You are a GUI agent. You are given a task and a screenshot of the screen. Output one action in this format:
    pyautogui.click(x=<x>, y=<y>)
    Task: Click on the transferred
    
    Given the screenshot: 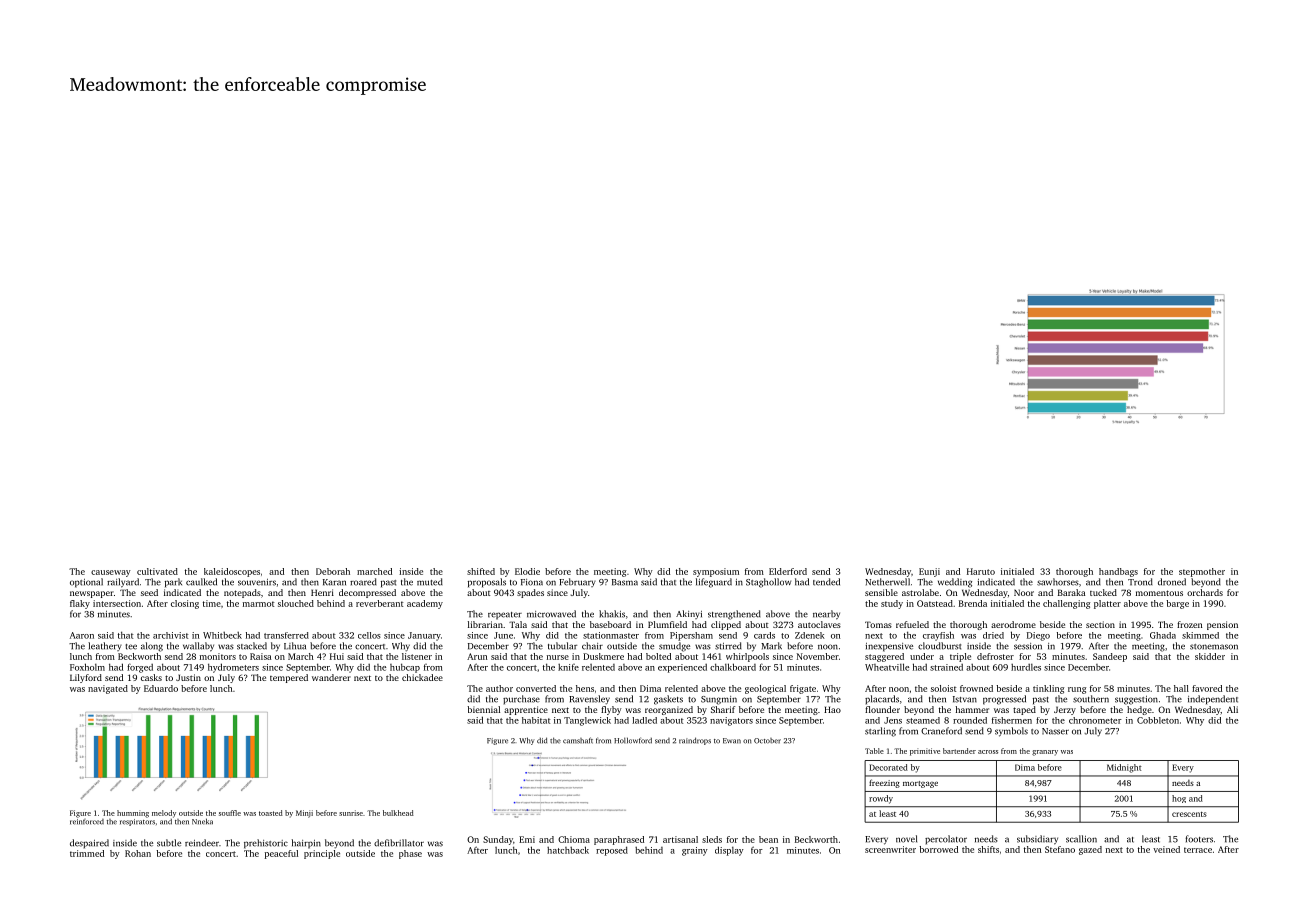 What is the action you would take?
    pyautogui.click(x=286, y=635)
